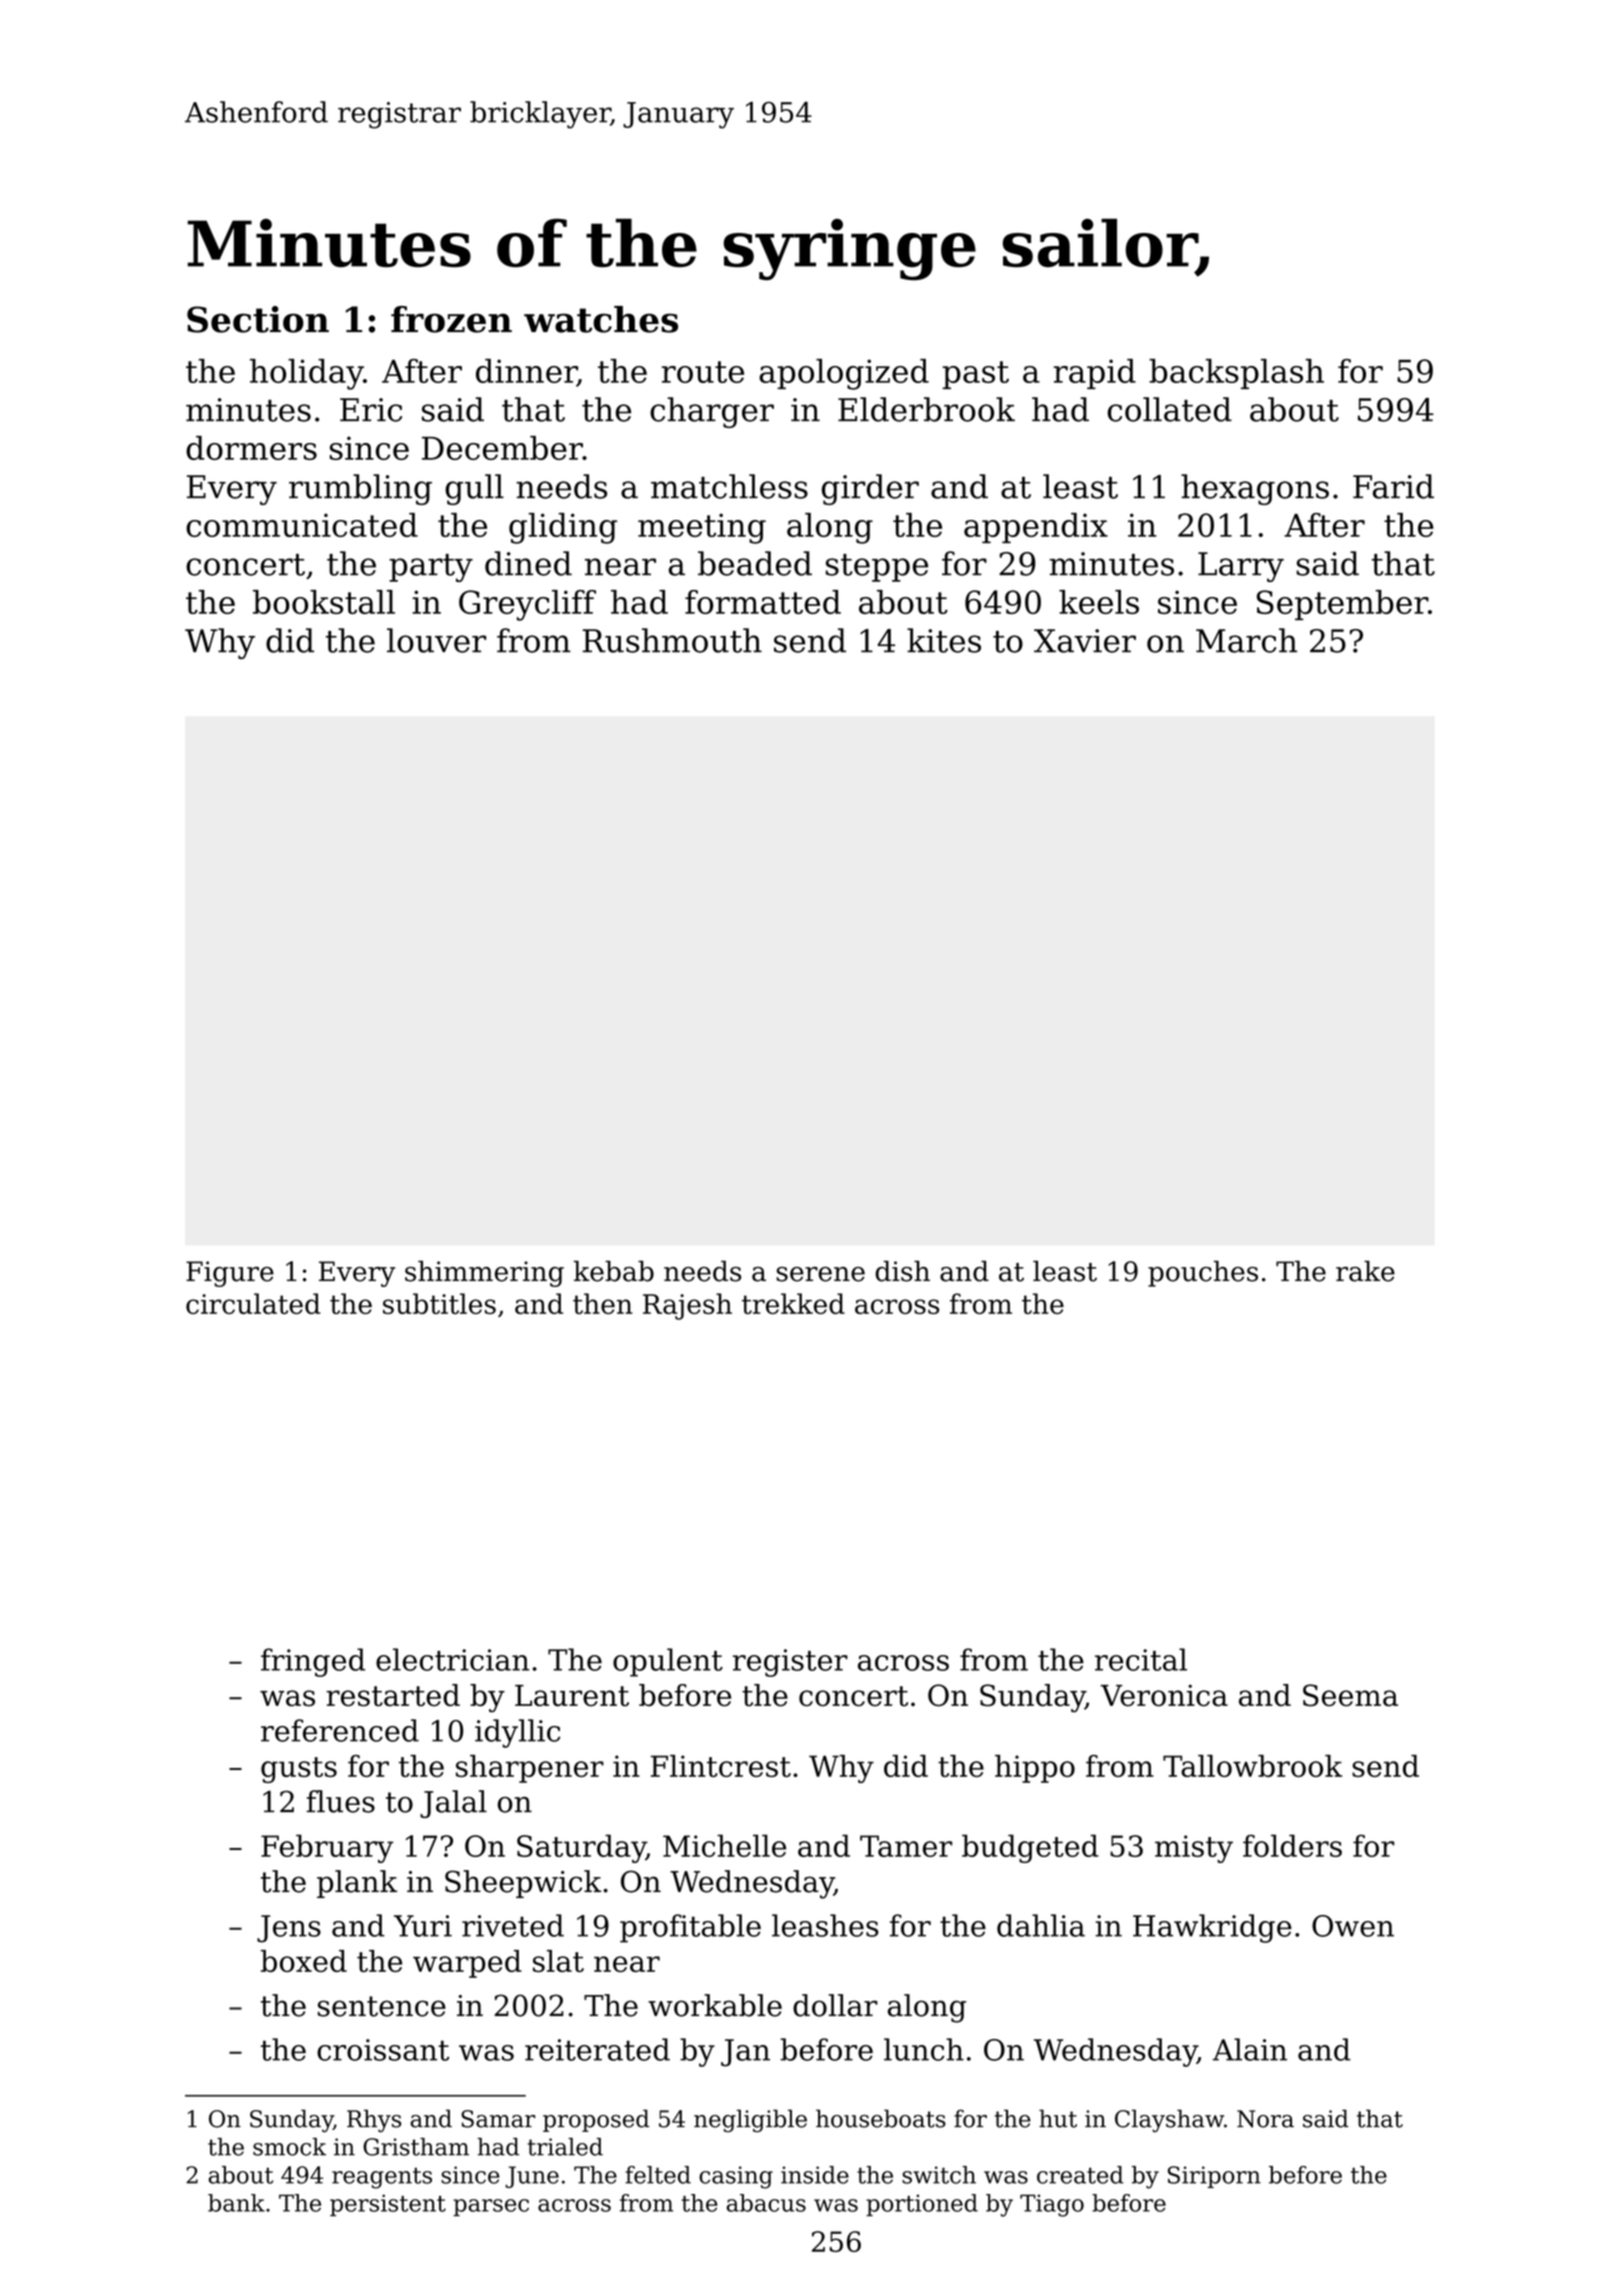 This document has width=1620, height=2292. What do you see at coordinates (1141, 1659) in the document?
I see `recital` at bounding box center [1141, 1659].
